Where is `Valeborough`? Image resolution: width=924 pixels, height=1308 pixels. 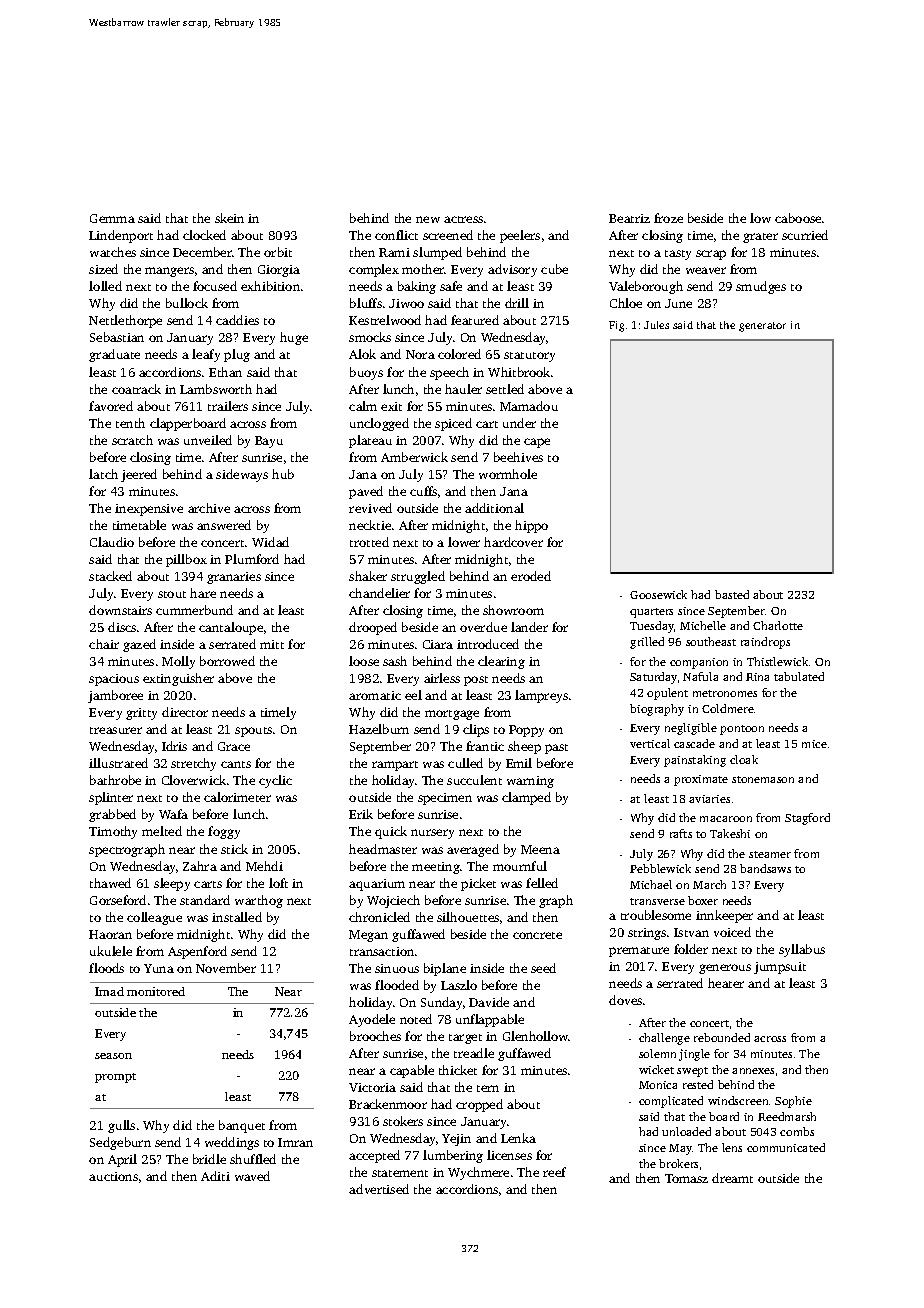
Valeborough is located at coordinates (646, 287).
